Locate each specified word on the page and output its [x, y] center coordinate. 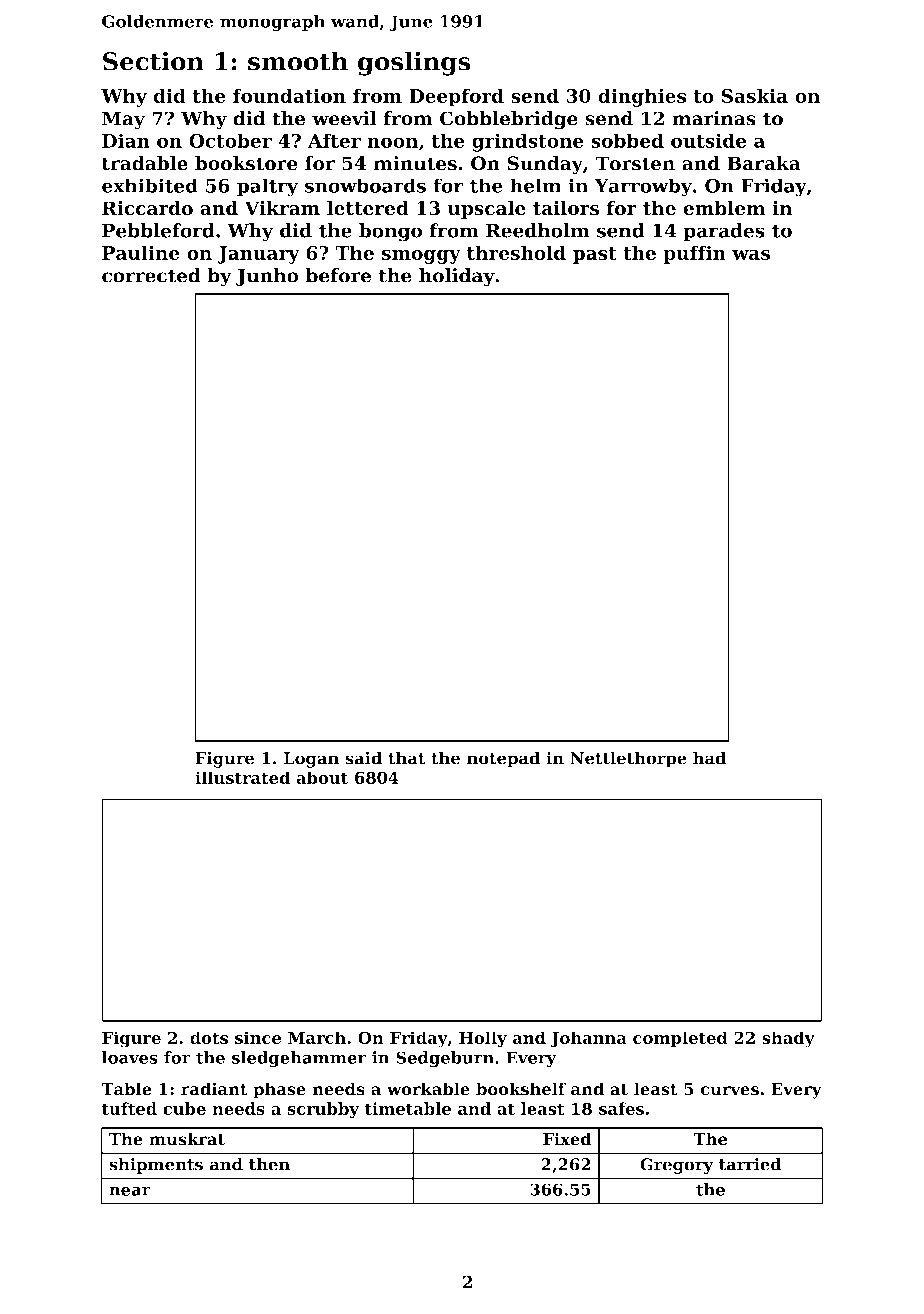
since [258, 1037]
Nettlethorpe [628, 759]
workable [428, 1089]
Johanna [588, 1039]
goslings [414, 63]
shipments [156, 1166]
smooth [298, 61]
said [363, 758]
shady [788, 1039]
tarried [750, 1164]
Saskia [754, 95]
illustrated [242, 777]
